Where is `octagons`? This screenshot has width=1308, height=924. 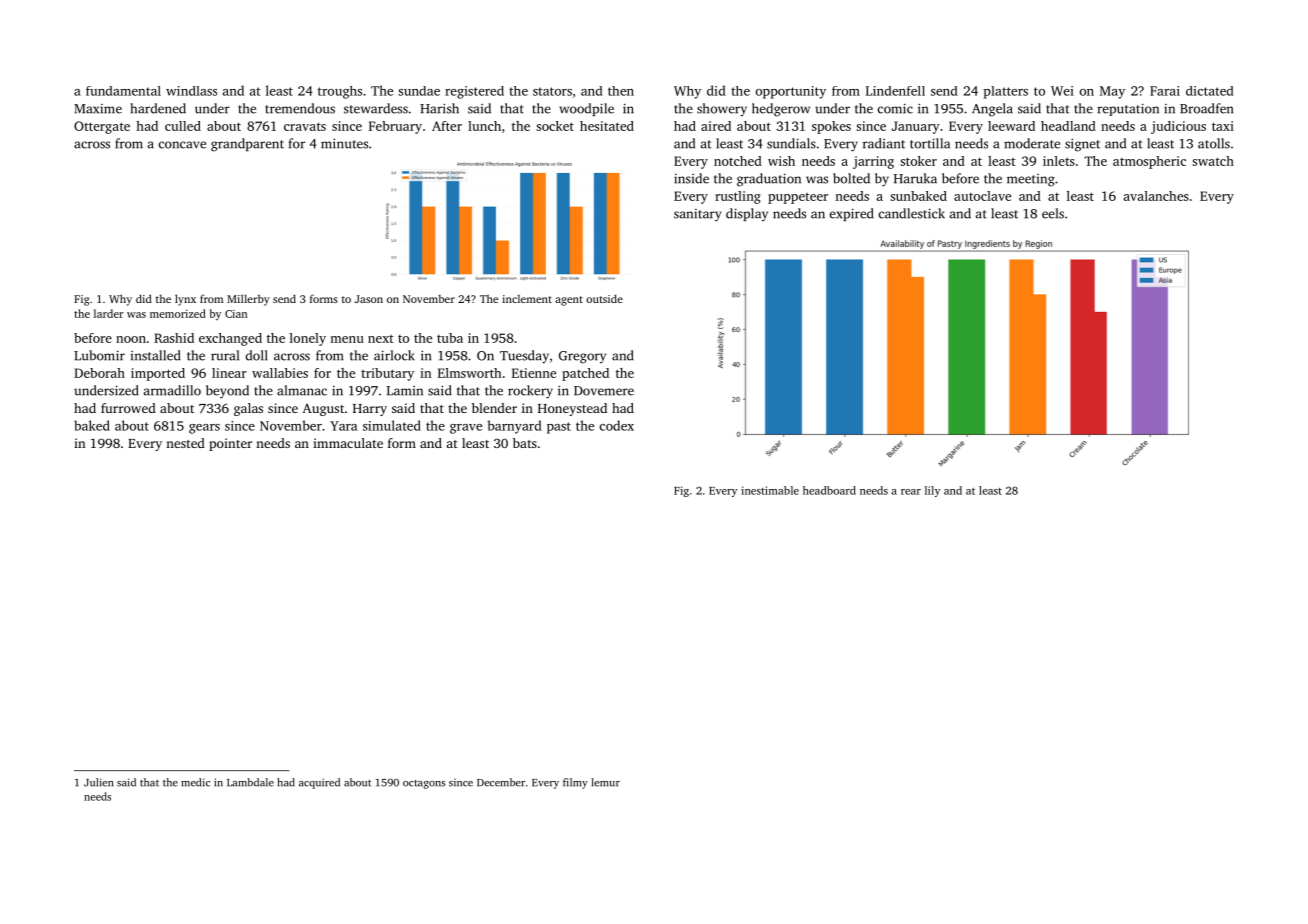
octagons is located at coordinates (424, 784).
